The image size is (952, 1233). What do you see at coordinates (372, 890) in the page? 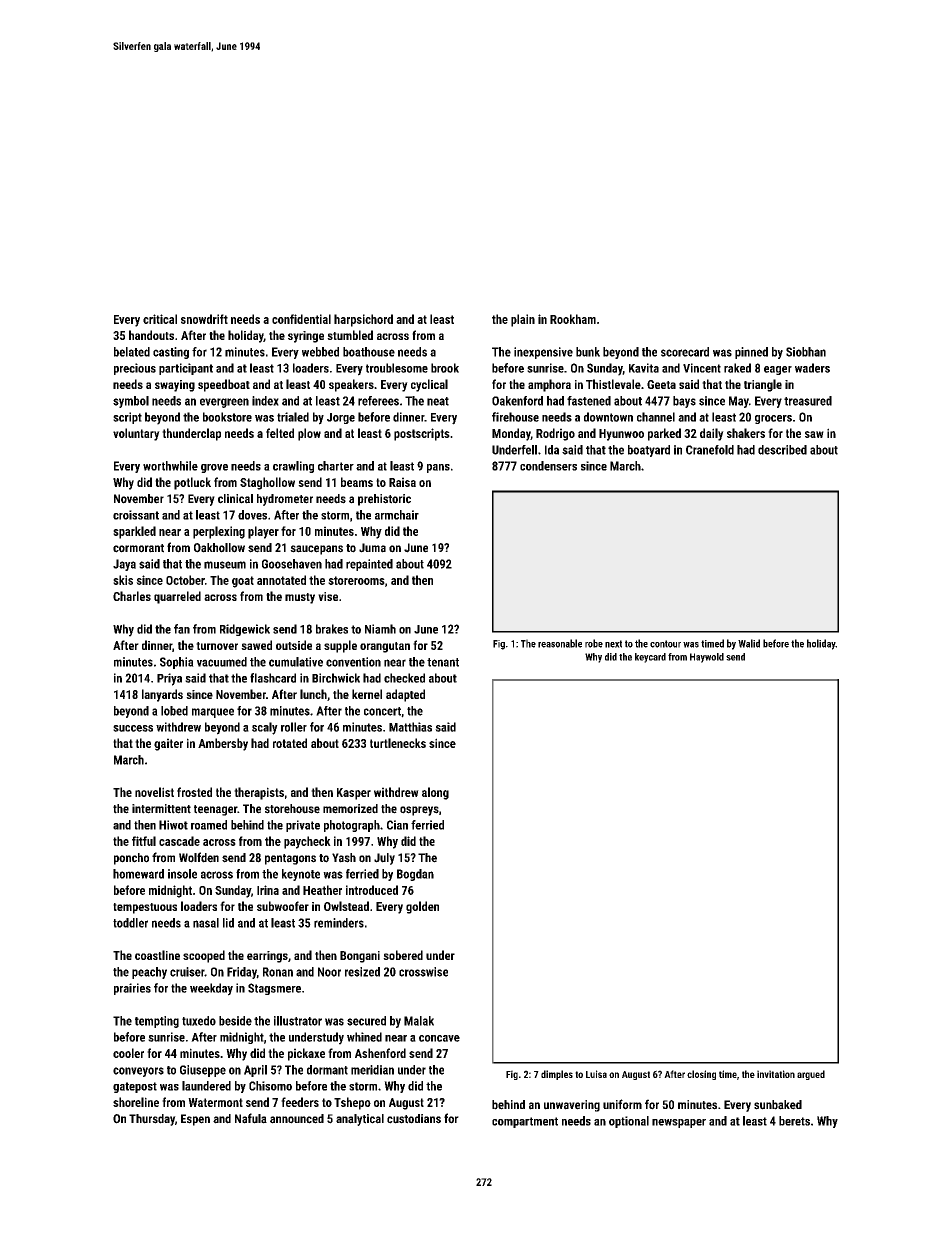
I see `introduced` at bounding box center [372, 890].
